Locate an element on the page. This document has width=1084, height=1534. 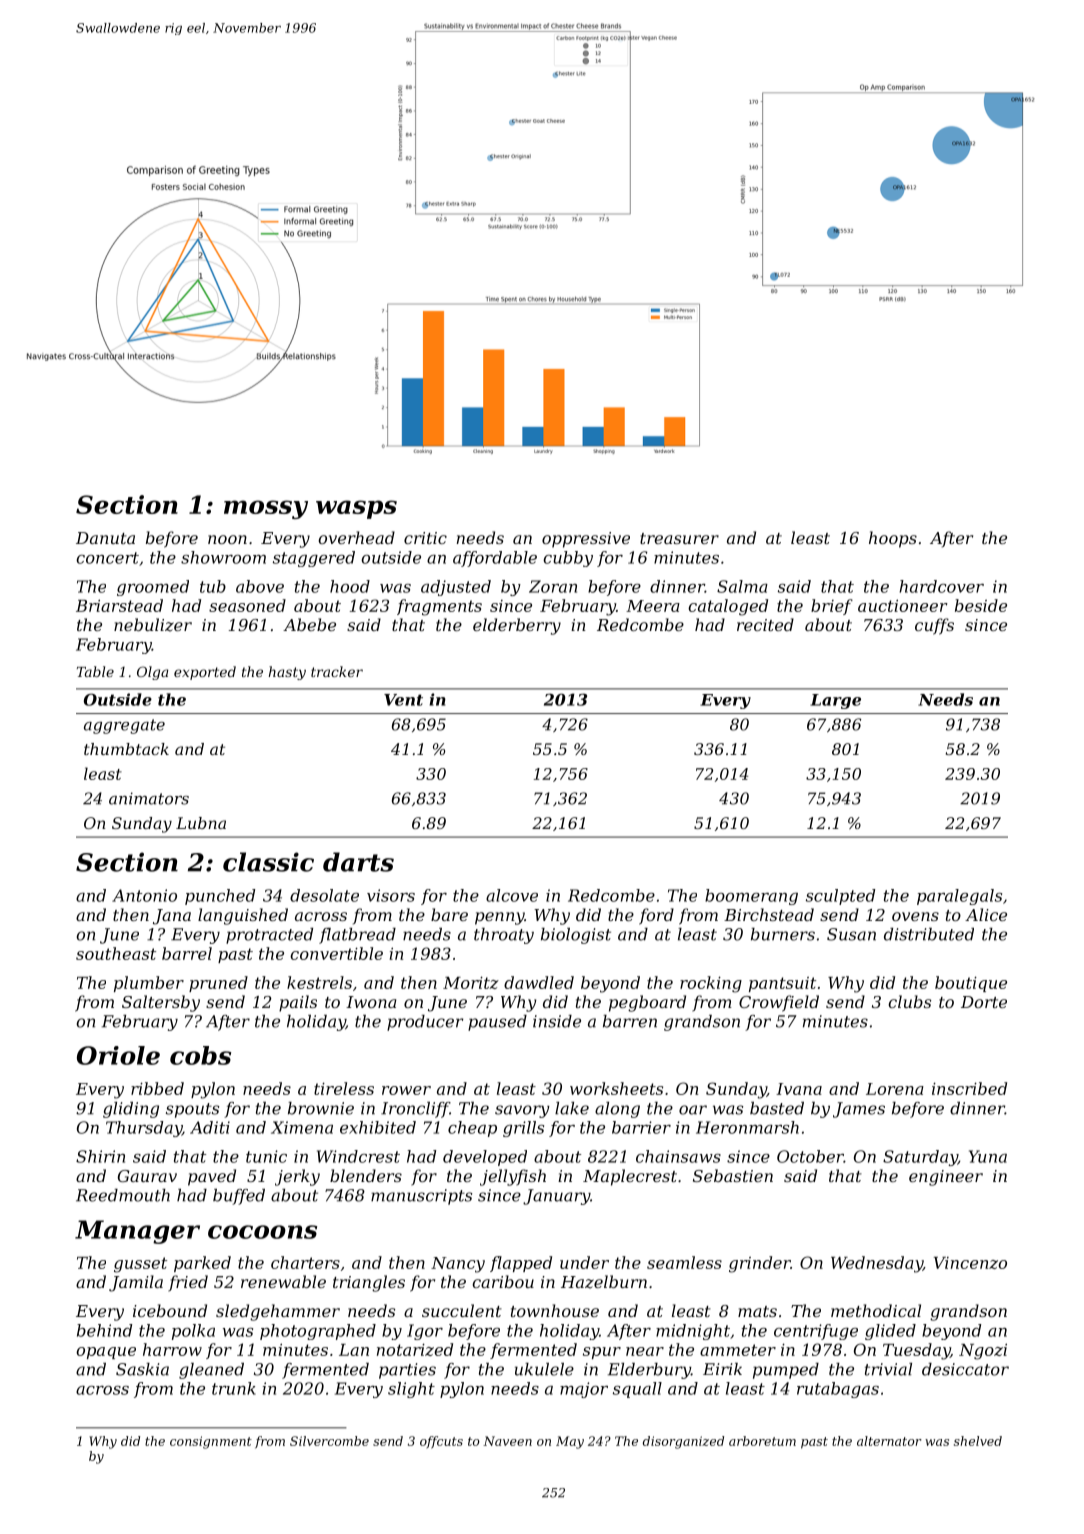
treasurer is located at coordinates (679, 538).
